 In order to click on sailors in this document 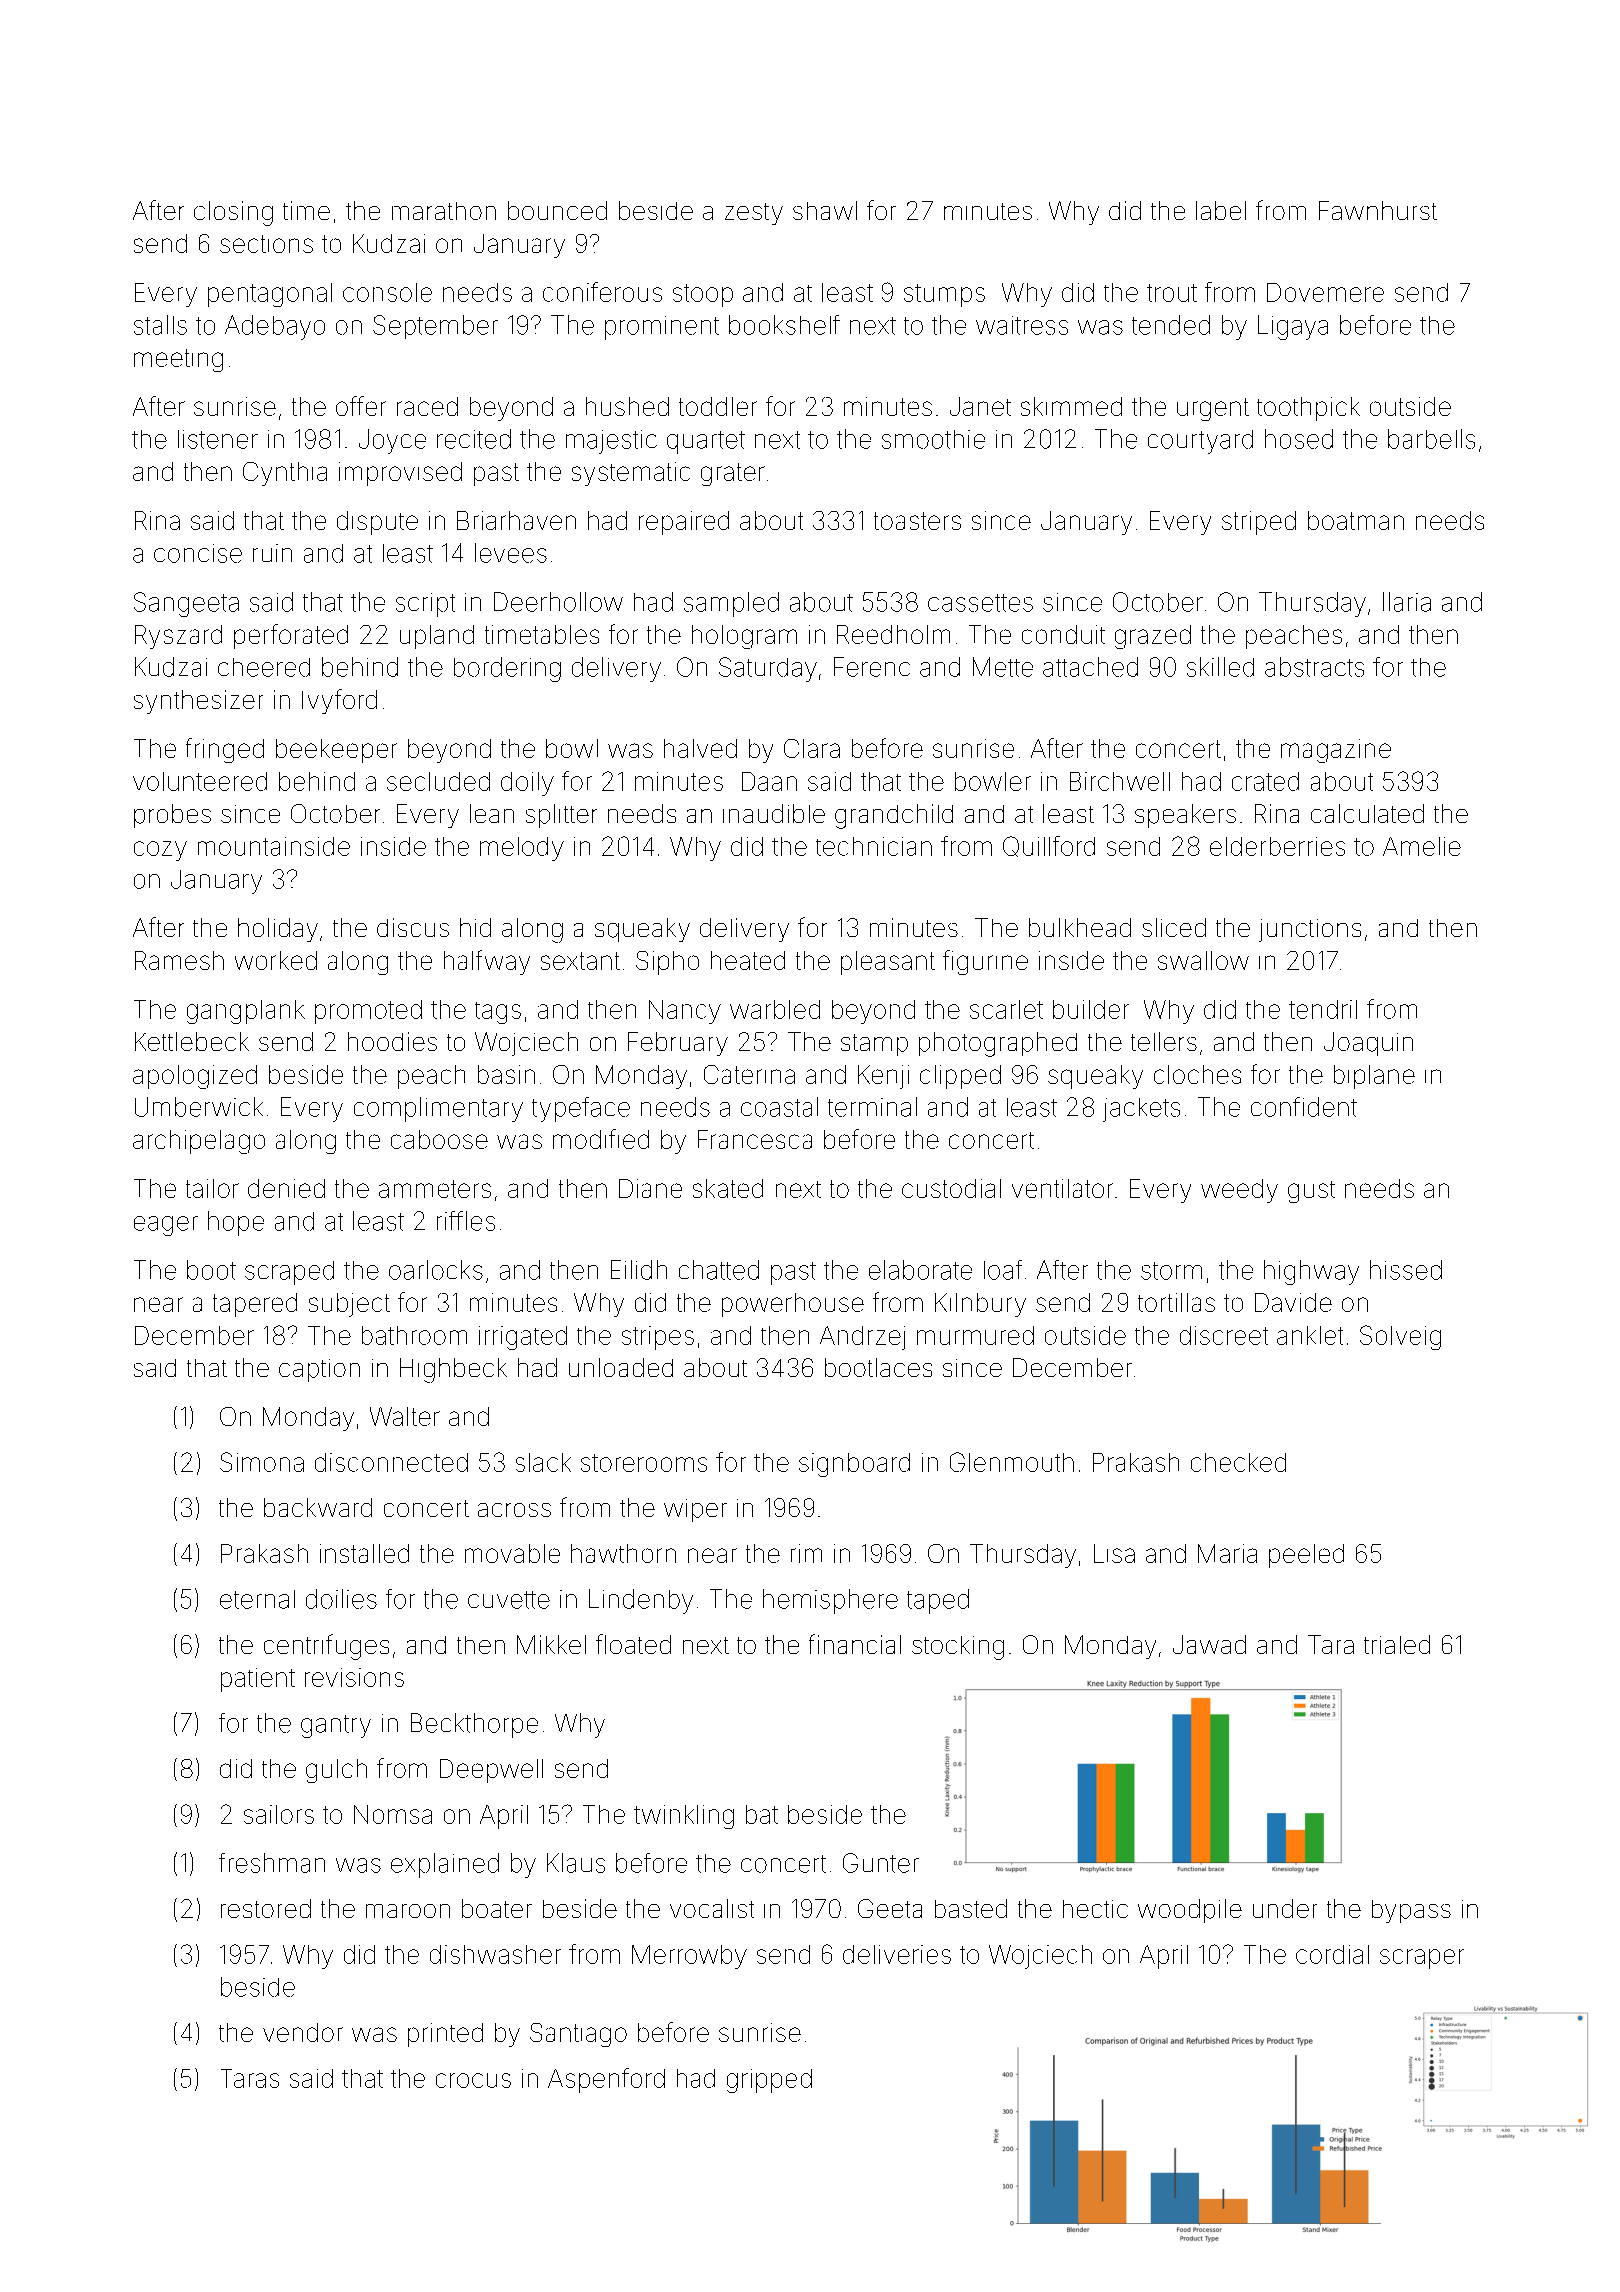, I will do `click(279, 1814)`.
